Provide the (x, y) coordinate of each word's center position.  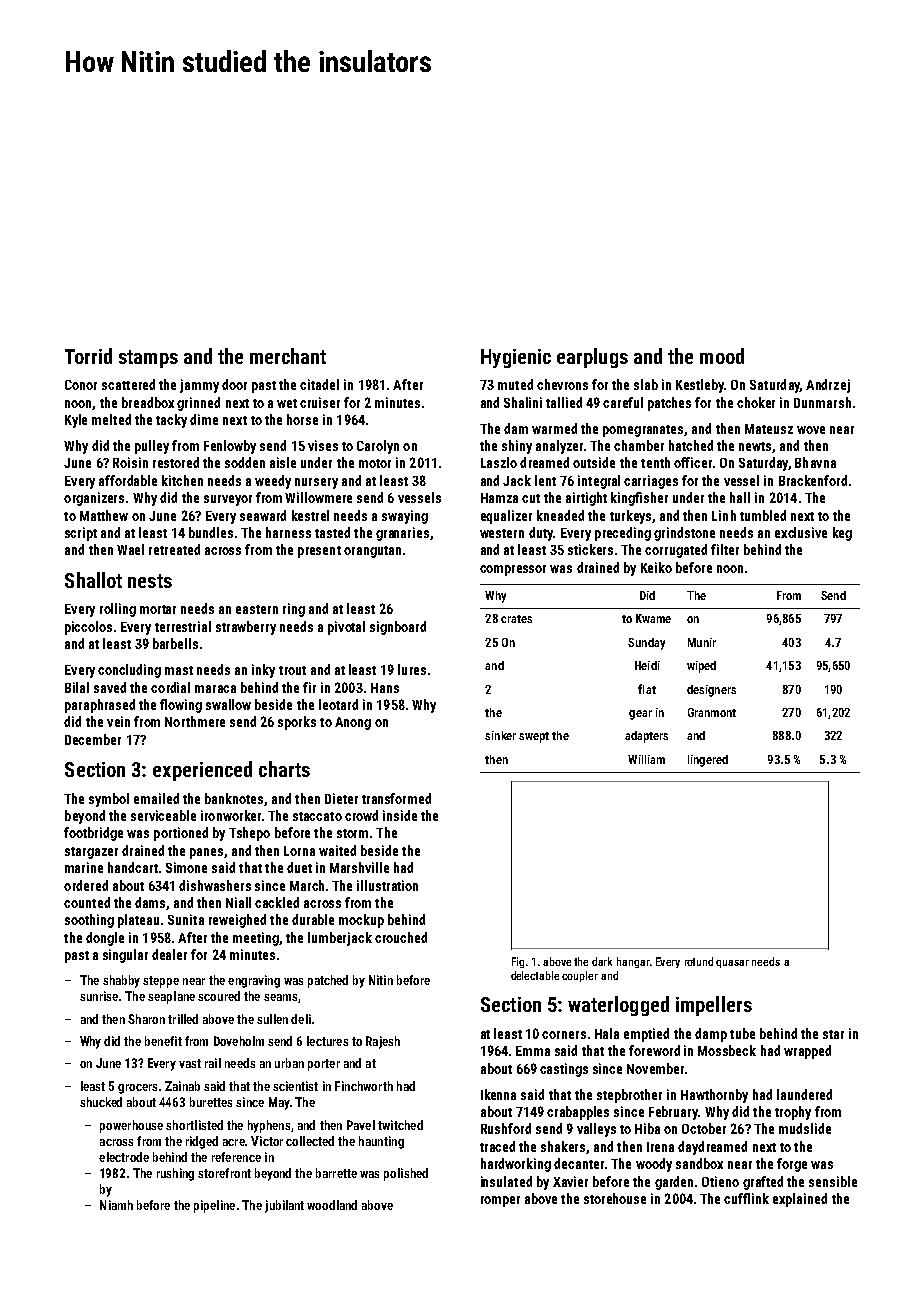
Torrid (88, 356)
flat (647, 689)
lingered (708, 761)
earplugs (592, 358)
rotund (699, 961)
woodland (332, 1205)
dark (602, 961)
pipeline (214, 1206)
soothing (89, 921)
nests (150, 581)
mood (722, 356)
